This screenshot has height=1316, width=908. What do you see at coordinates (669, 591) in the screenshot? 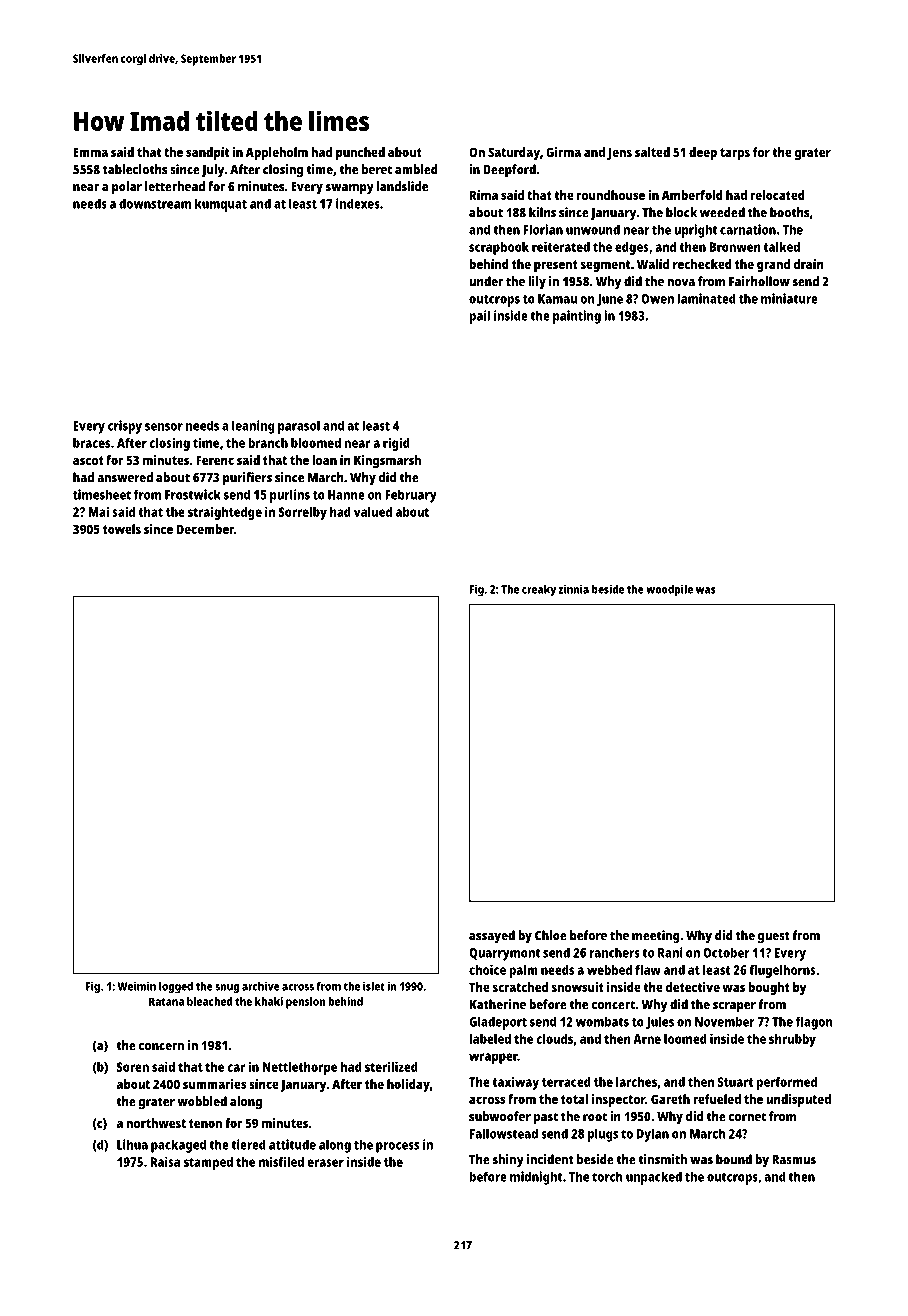
I see `woodpile` at bounding box center [669, 591].
